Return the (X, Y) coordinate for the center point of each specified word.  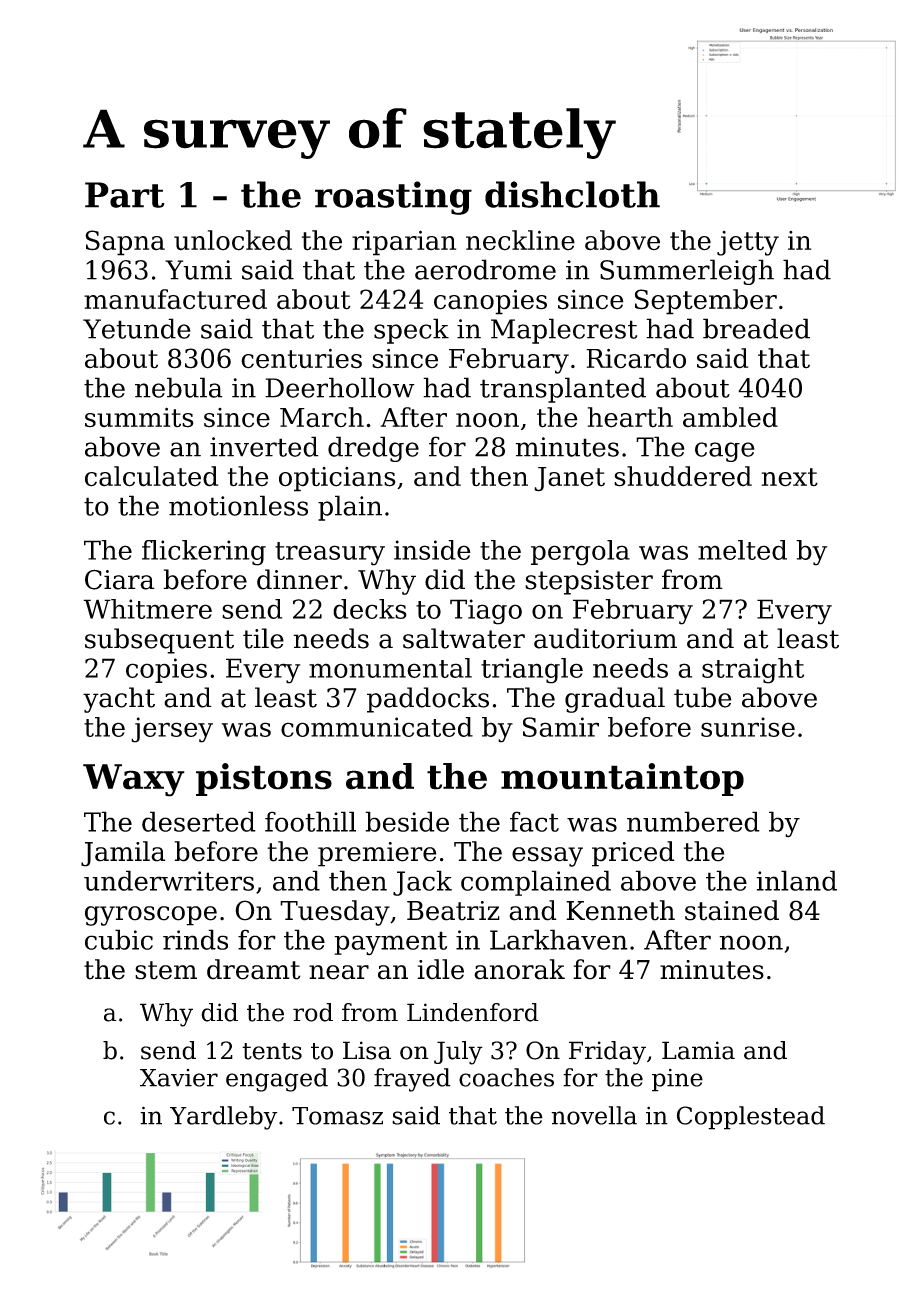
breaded (756, 328)
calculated (151, 476)
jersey (172, 730)
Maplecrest (564, 331)
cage (725, 452)
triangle (532, 671)
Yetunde (137, 328)
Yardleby (224, 1118)
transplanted (563, 390)
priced (633, 854)
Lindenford (473, 1012)
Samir (561, 727)
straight (753, 671)
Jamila (123, 854)
